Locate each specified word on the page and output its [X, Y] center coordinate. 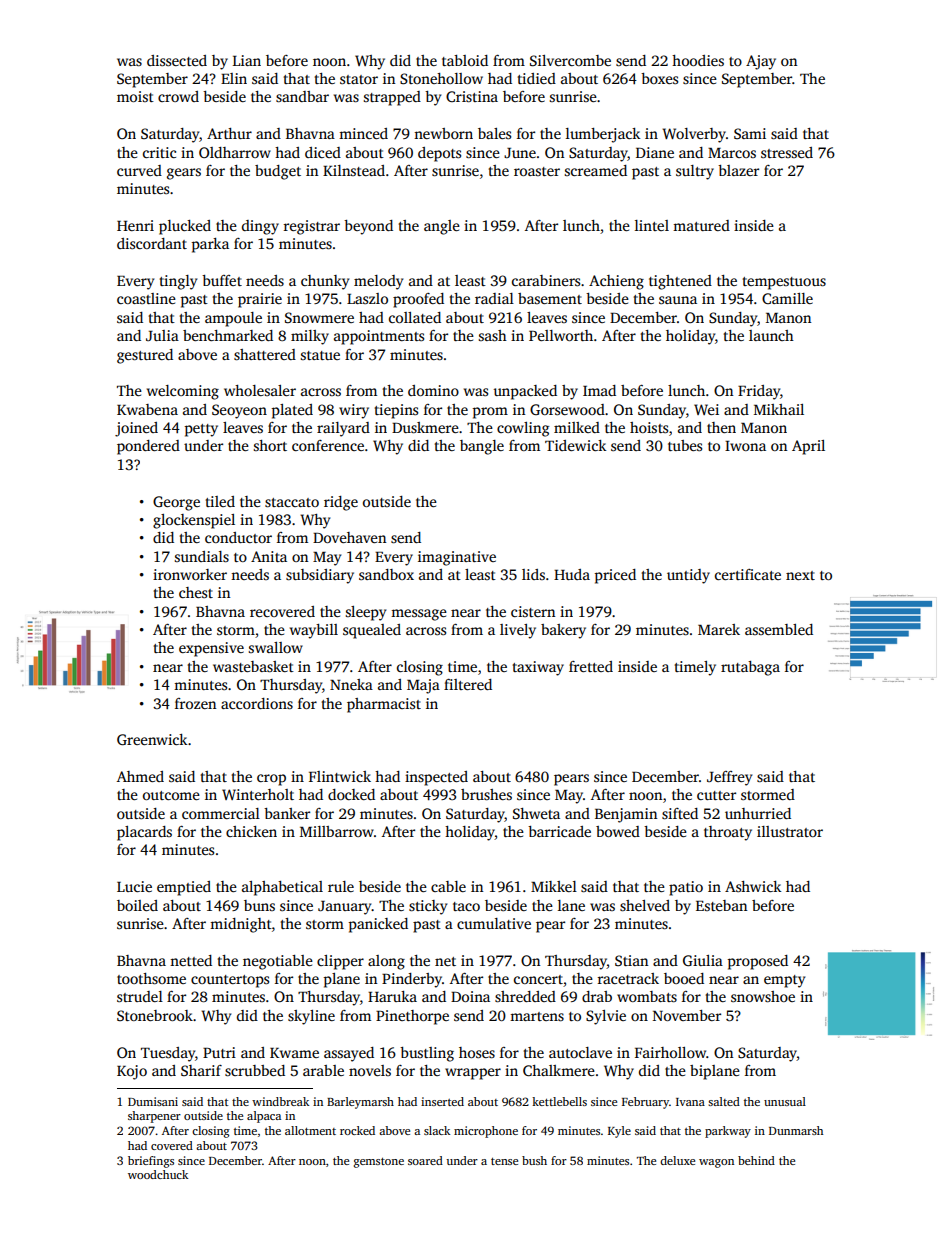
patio [686, 888]
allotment [310, 1130]
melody [378, 282]
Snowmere [319, 317]
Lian [247, 60]
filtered [468, 684]
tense [504, 1161]
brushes [486, 794]
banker [287, 813]
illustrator [790, 831]
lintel [652, 225]
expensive [211, 649]
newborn [443, 133]
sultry [695, 172]
